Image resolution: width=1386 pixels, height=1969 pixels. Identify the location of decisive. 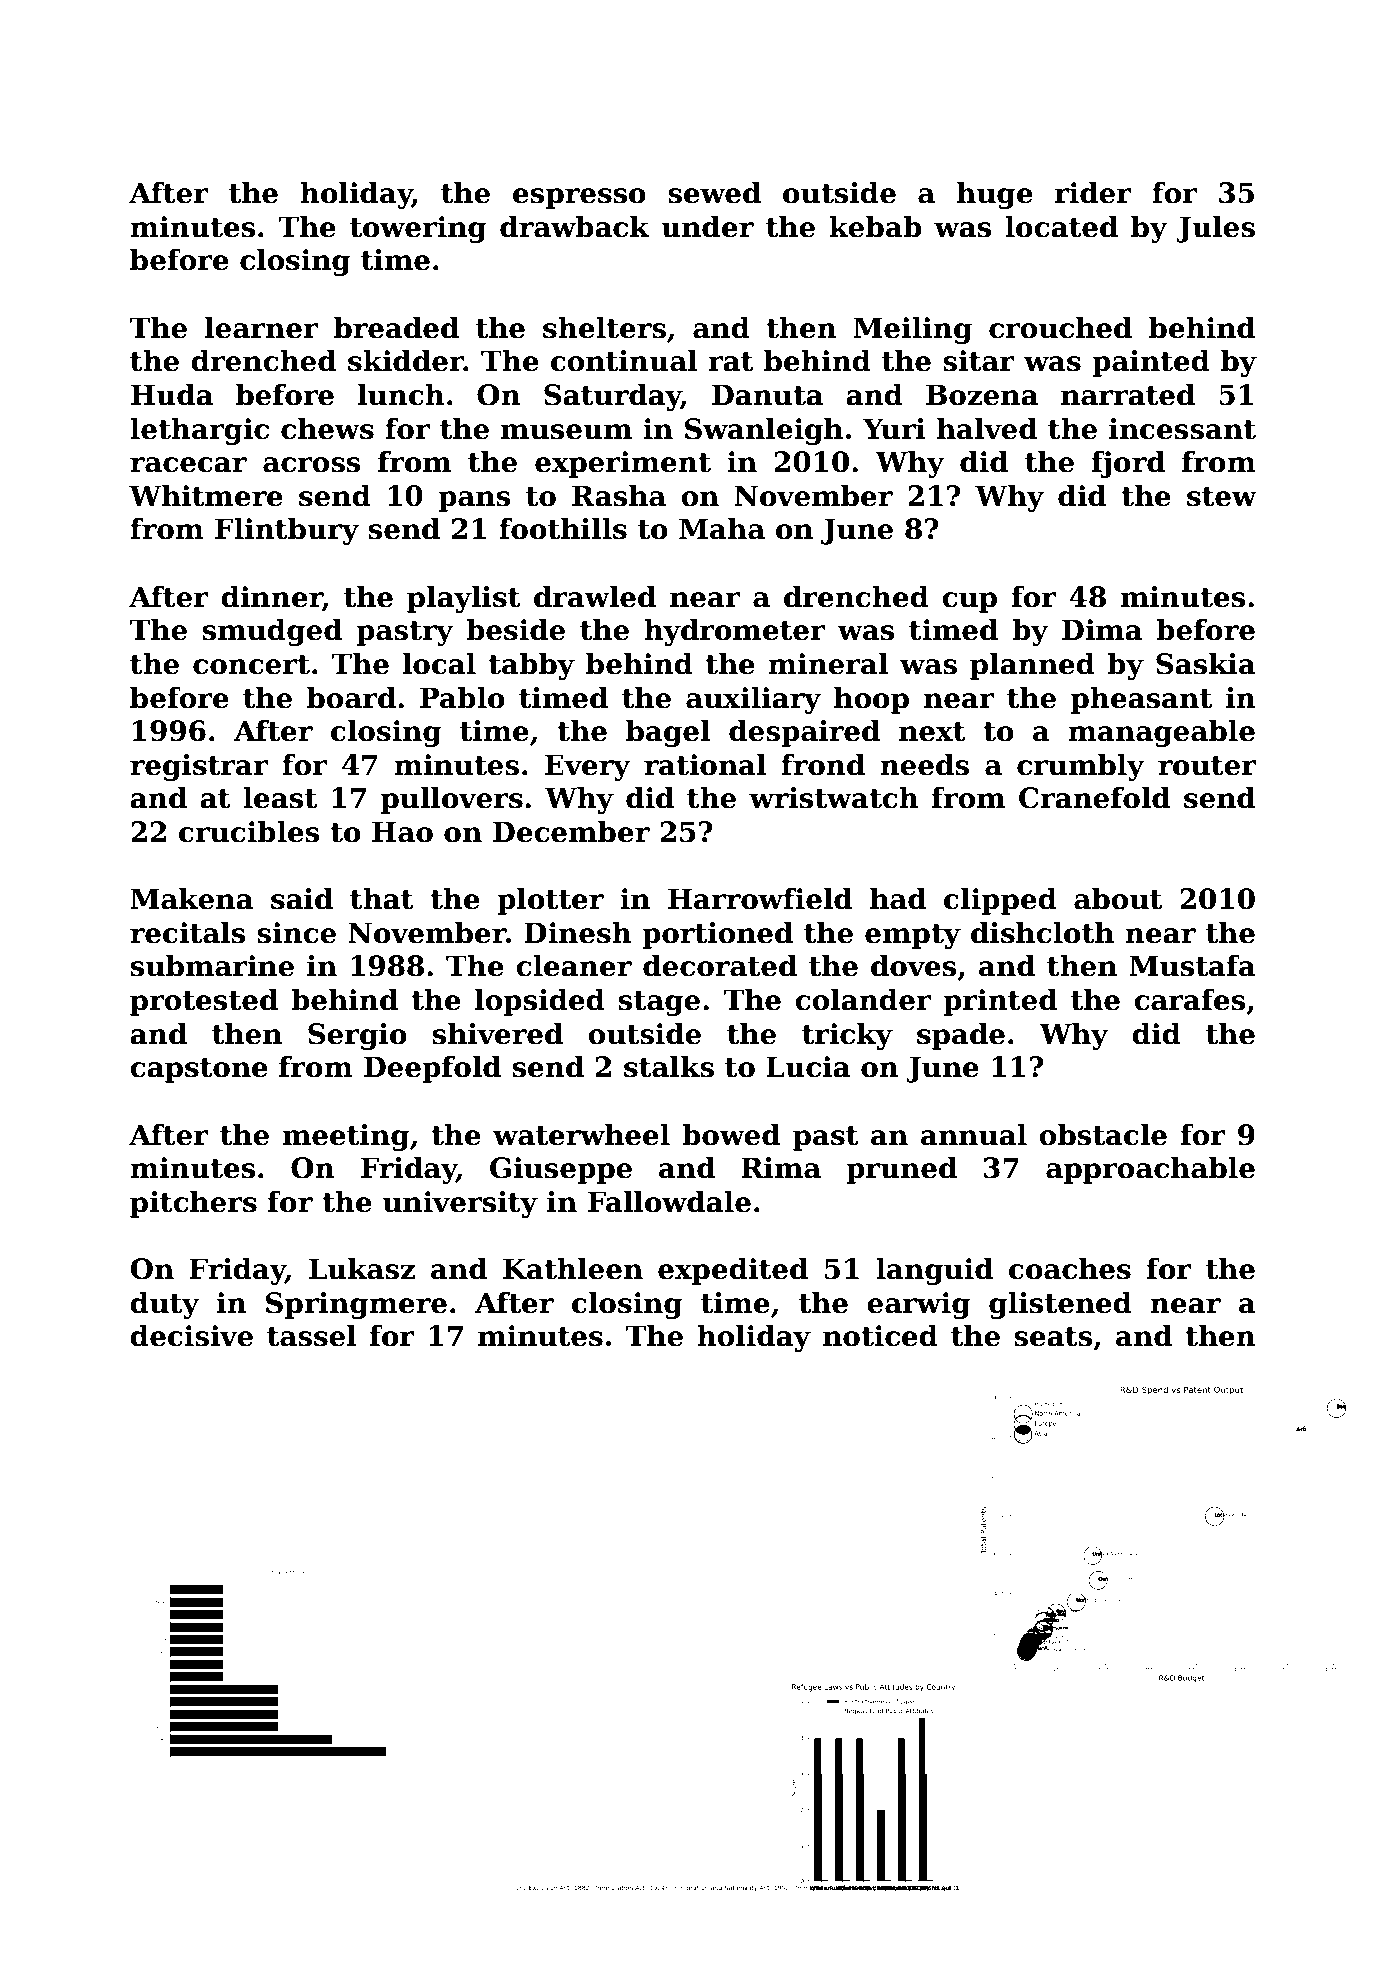
(191, 1335).
